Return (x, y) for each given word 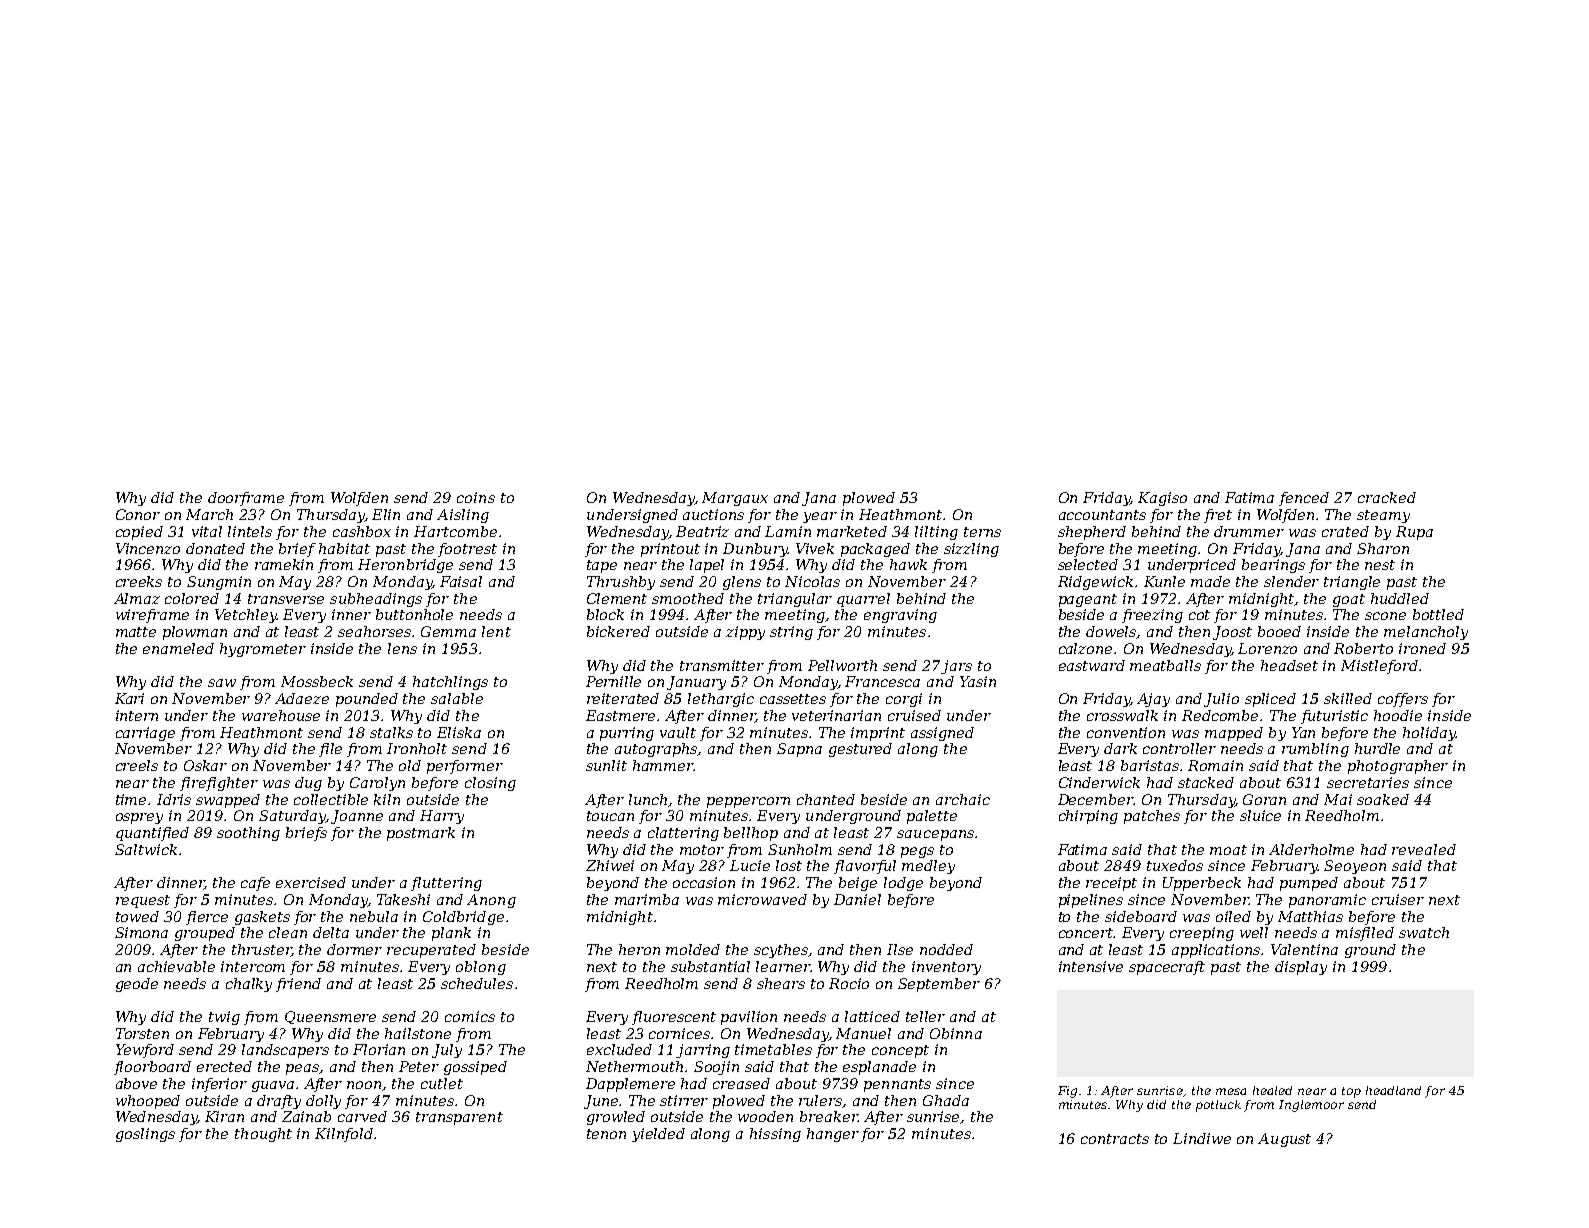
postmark (421, 834)
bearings (1273, 566)
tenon (606, 1134)
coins (476, 497)
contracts (1115, 1139)
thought (263, 1135)
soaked (1383, 799)
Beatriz (702, 531)
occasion (704, 882)
